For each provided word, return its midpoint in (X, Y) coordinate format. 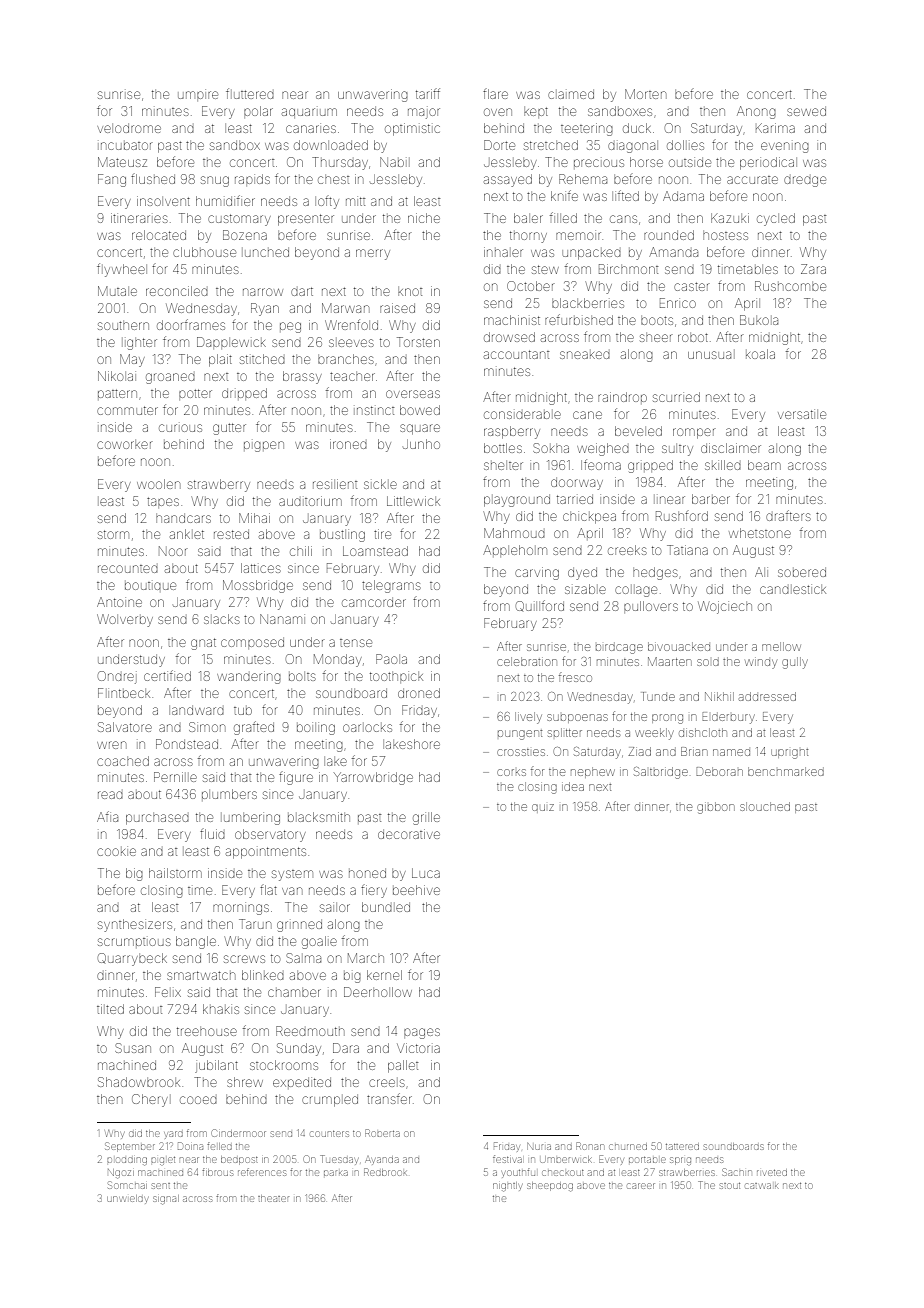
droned (419, 693)
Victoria (418, 1048)
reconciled (177, 291)
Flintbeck (124, 693)
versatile (802, 414)
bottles (503, 448)
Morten (645, 94)
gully (794, 663)
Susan (133, 1048)
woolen (158, 484)
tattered (682, 1147)
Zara (813, 269)
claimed (571, 94)
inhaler (503, 252)
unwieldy (127, 1199)
